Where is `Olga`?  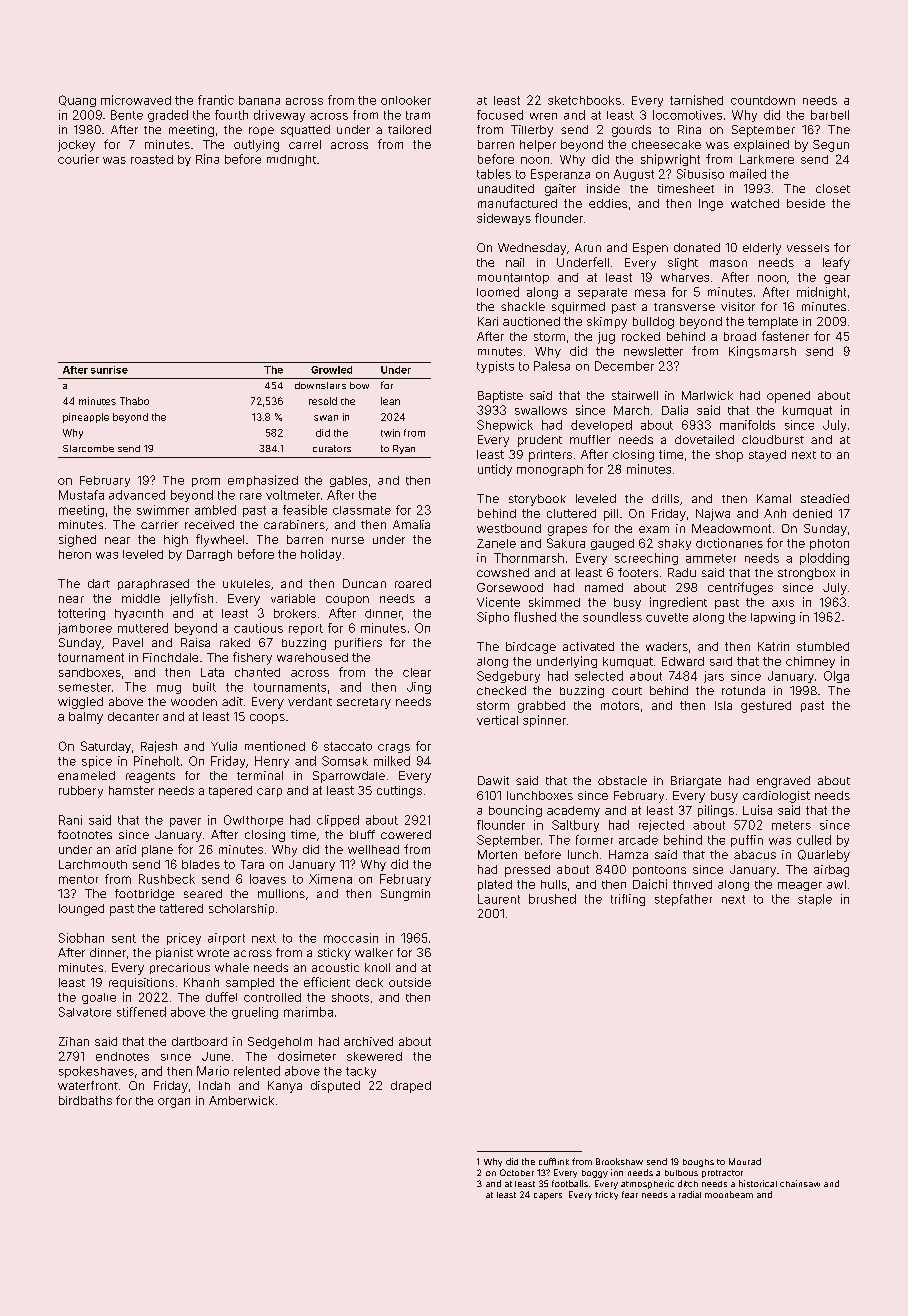 Olga is located at coordinates (836, 677).
